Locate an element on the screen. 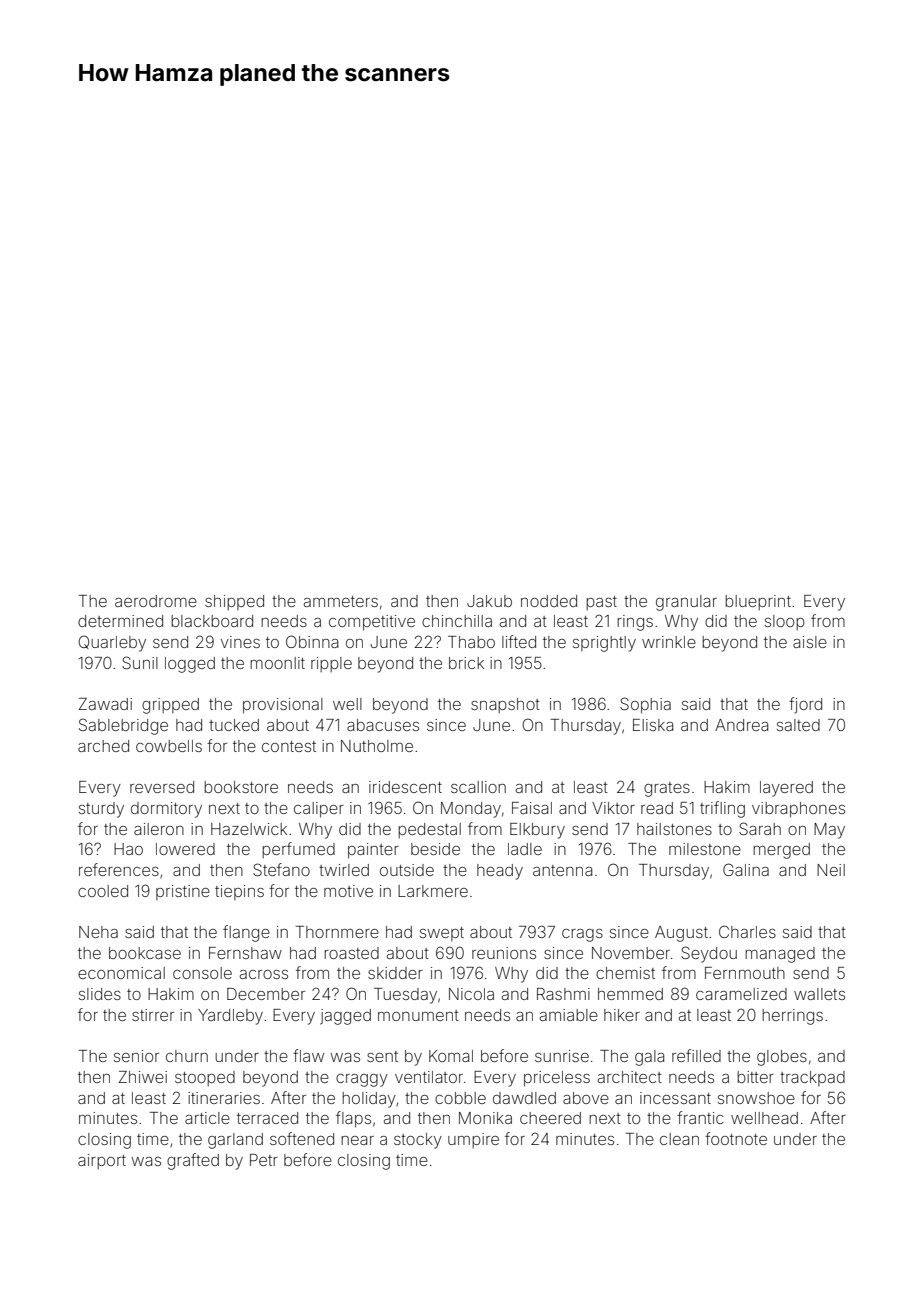 This screenshot has height=1308, width=924. grafted is located at coordinates (193, 1161).
